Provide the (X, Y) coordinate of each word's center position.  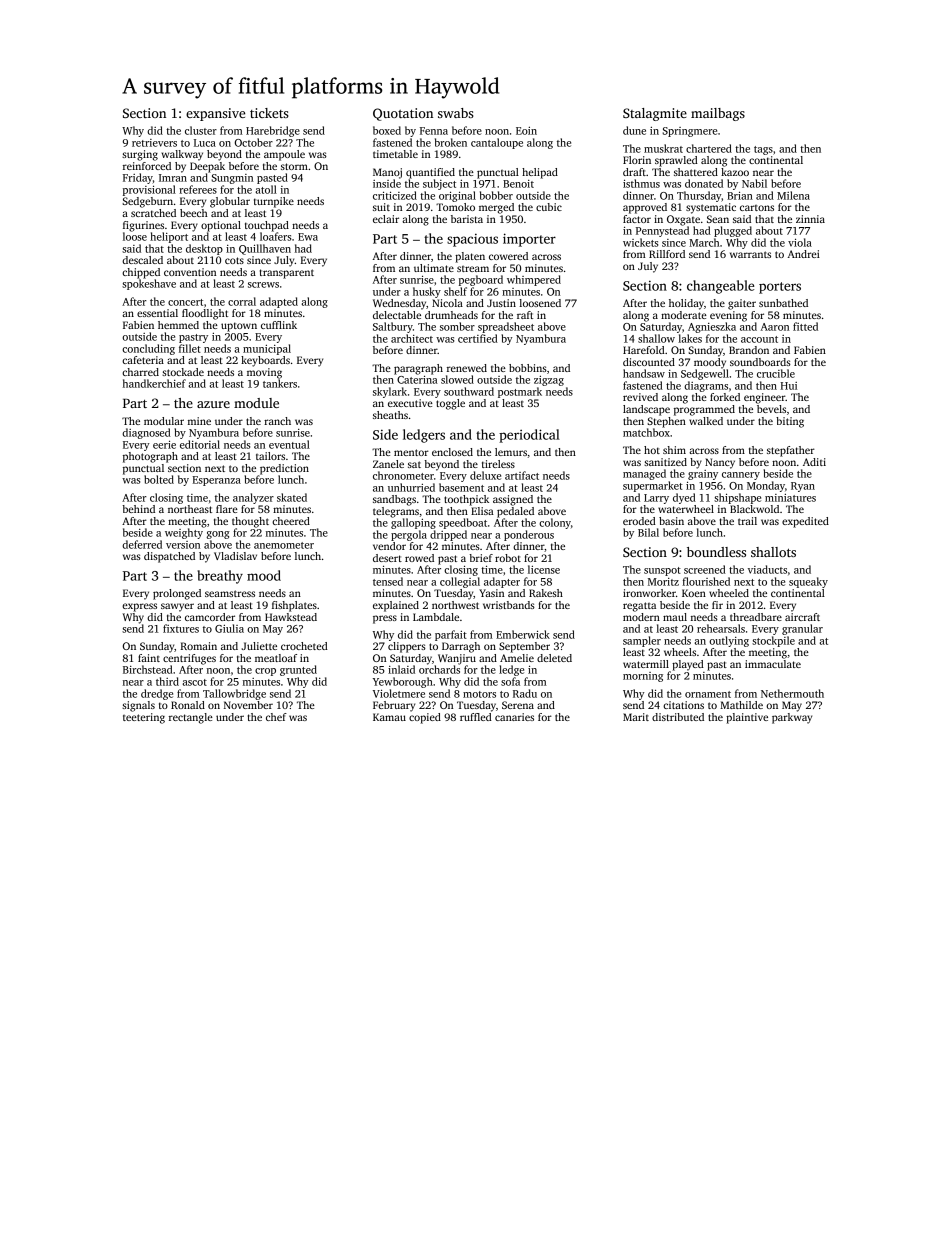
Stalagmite (655, 114)
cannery (741, 476)
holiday (686, 304)
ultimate (434, 268)
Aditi (814, 462)
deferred (142, 544)
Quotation (403, 114)
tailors (270, 456)
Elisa (482, 511)
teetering (144, 718)
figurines (143, 226)
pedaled (515, 512)
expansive (215, 114)
